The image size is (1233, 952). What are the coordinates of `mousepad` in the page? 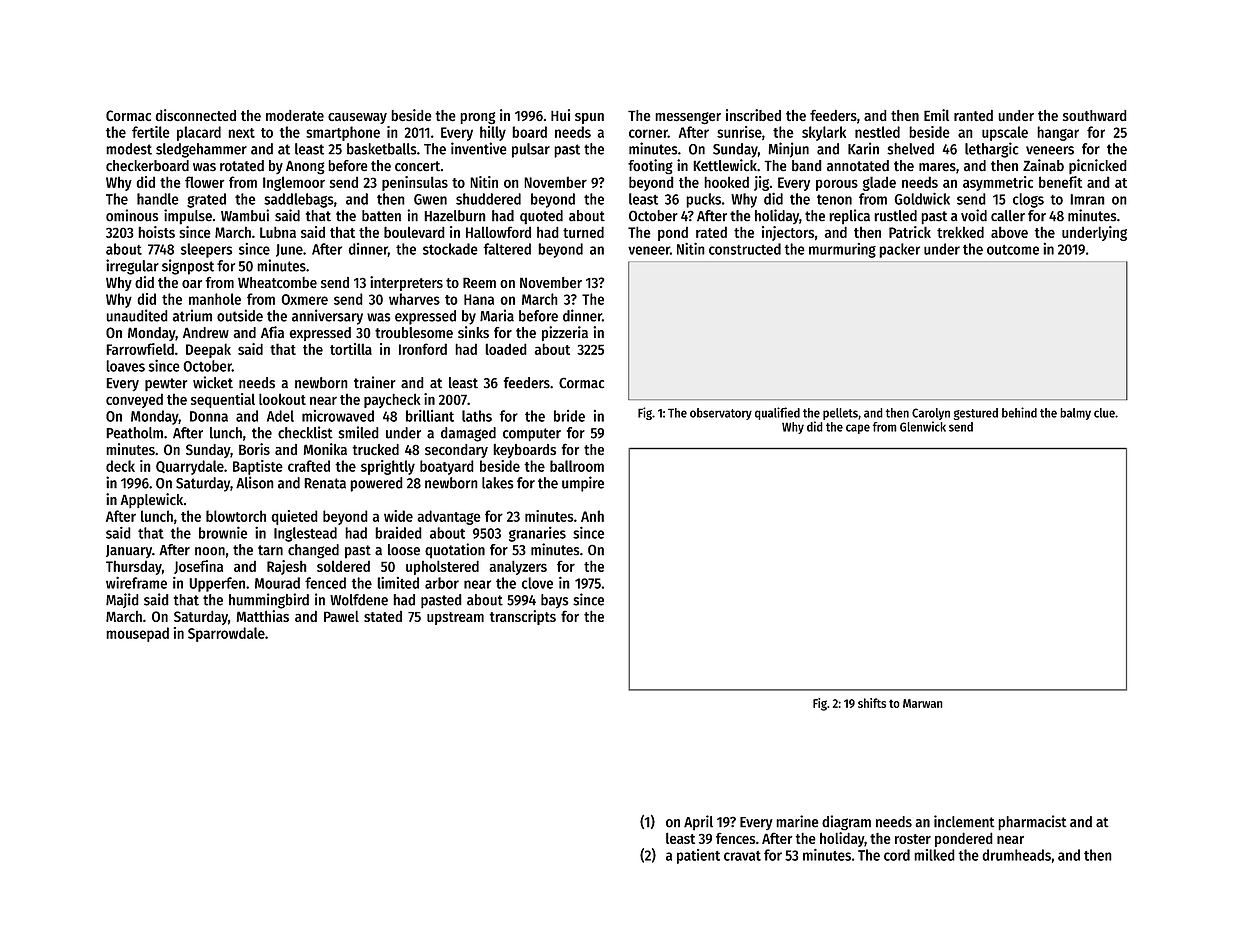 It's located at (137, 634).
